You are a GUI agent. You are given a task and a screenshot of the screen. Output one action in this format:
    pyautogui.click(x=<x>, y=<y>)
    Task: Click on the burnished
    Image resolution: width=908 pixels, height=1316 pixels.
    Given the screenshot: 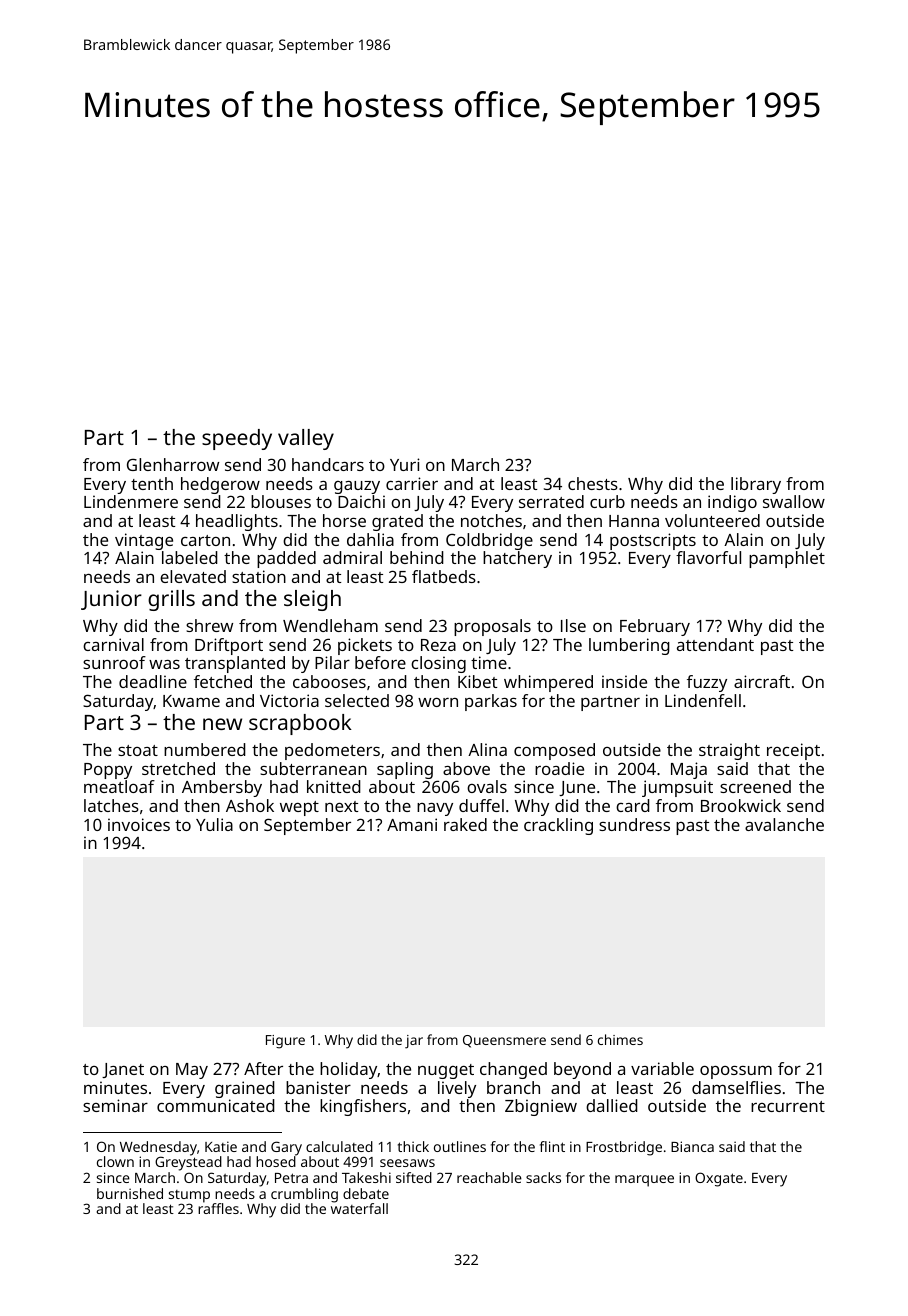 What is the action you would take?
    pyautogui.click(x=130, y=1193)
